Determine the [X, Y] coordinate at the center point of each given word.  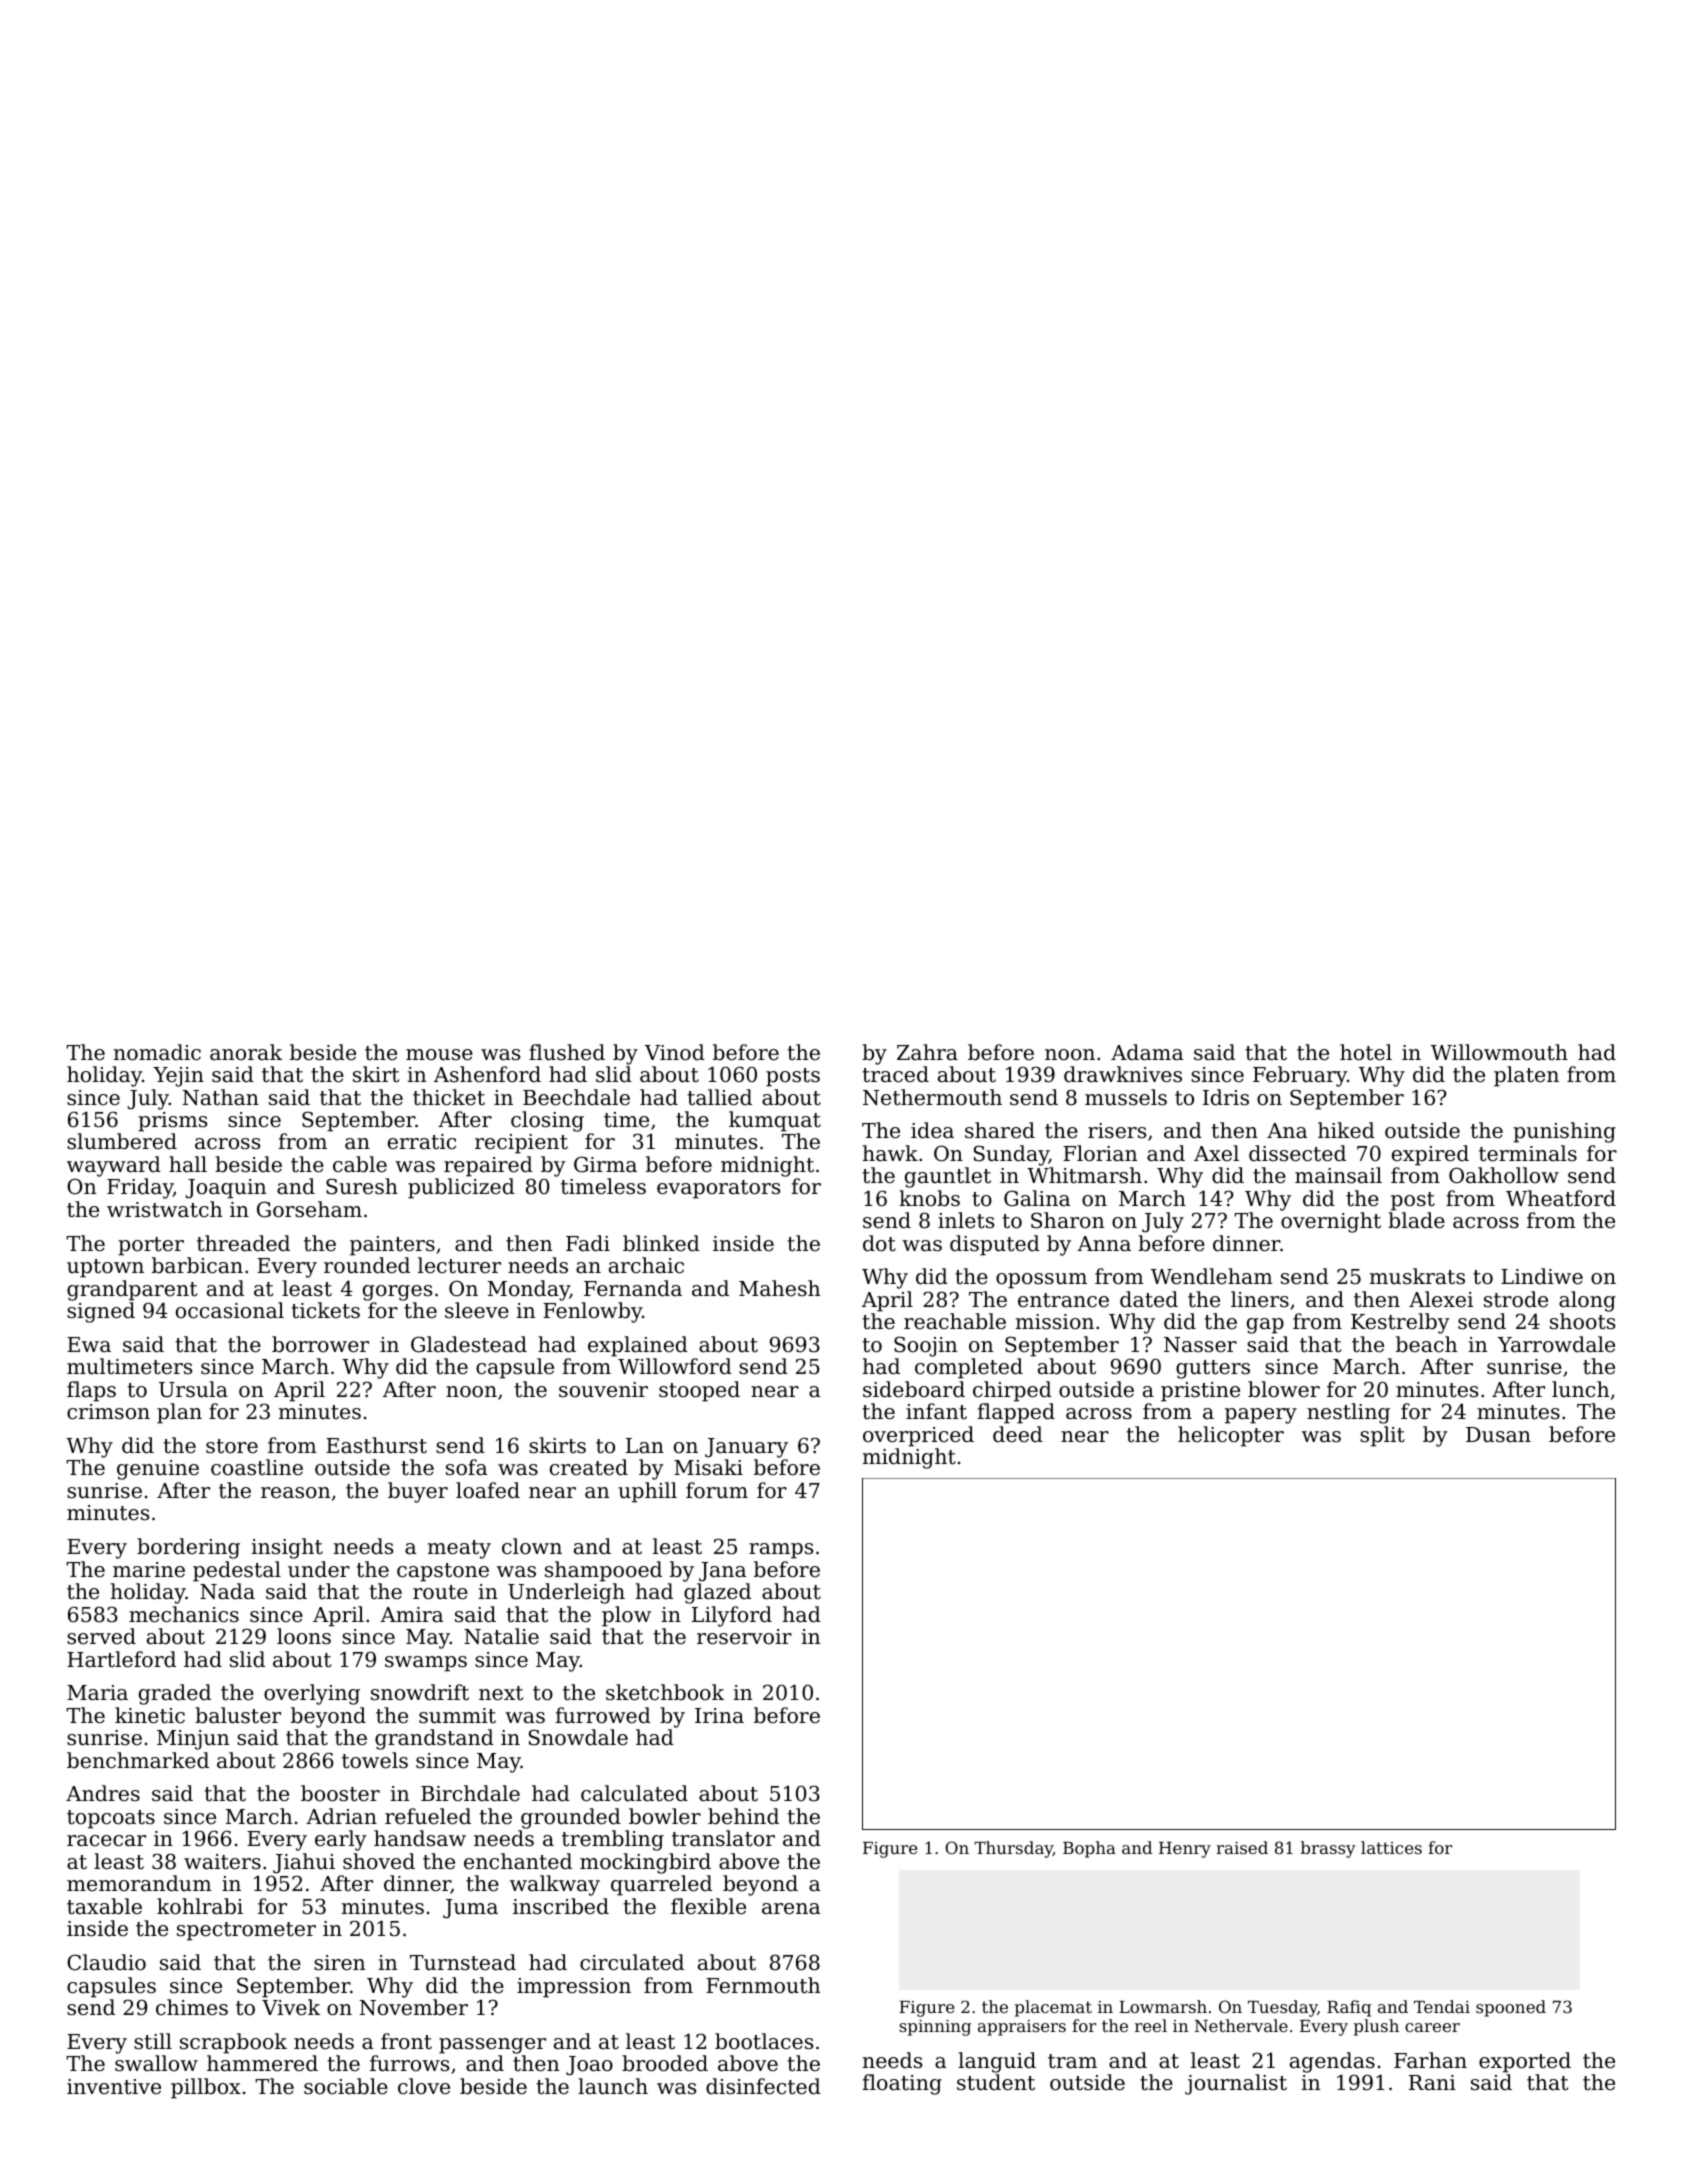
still [153, 2041]
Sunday [1011, 1155]
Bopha [1089, 1849]
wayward [114, 1166]
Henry [1185, 1850]
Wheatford [1561, 1198]
